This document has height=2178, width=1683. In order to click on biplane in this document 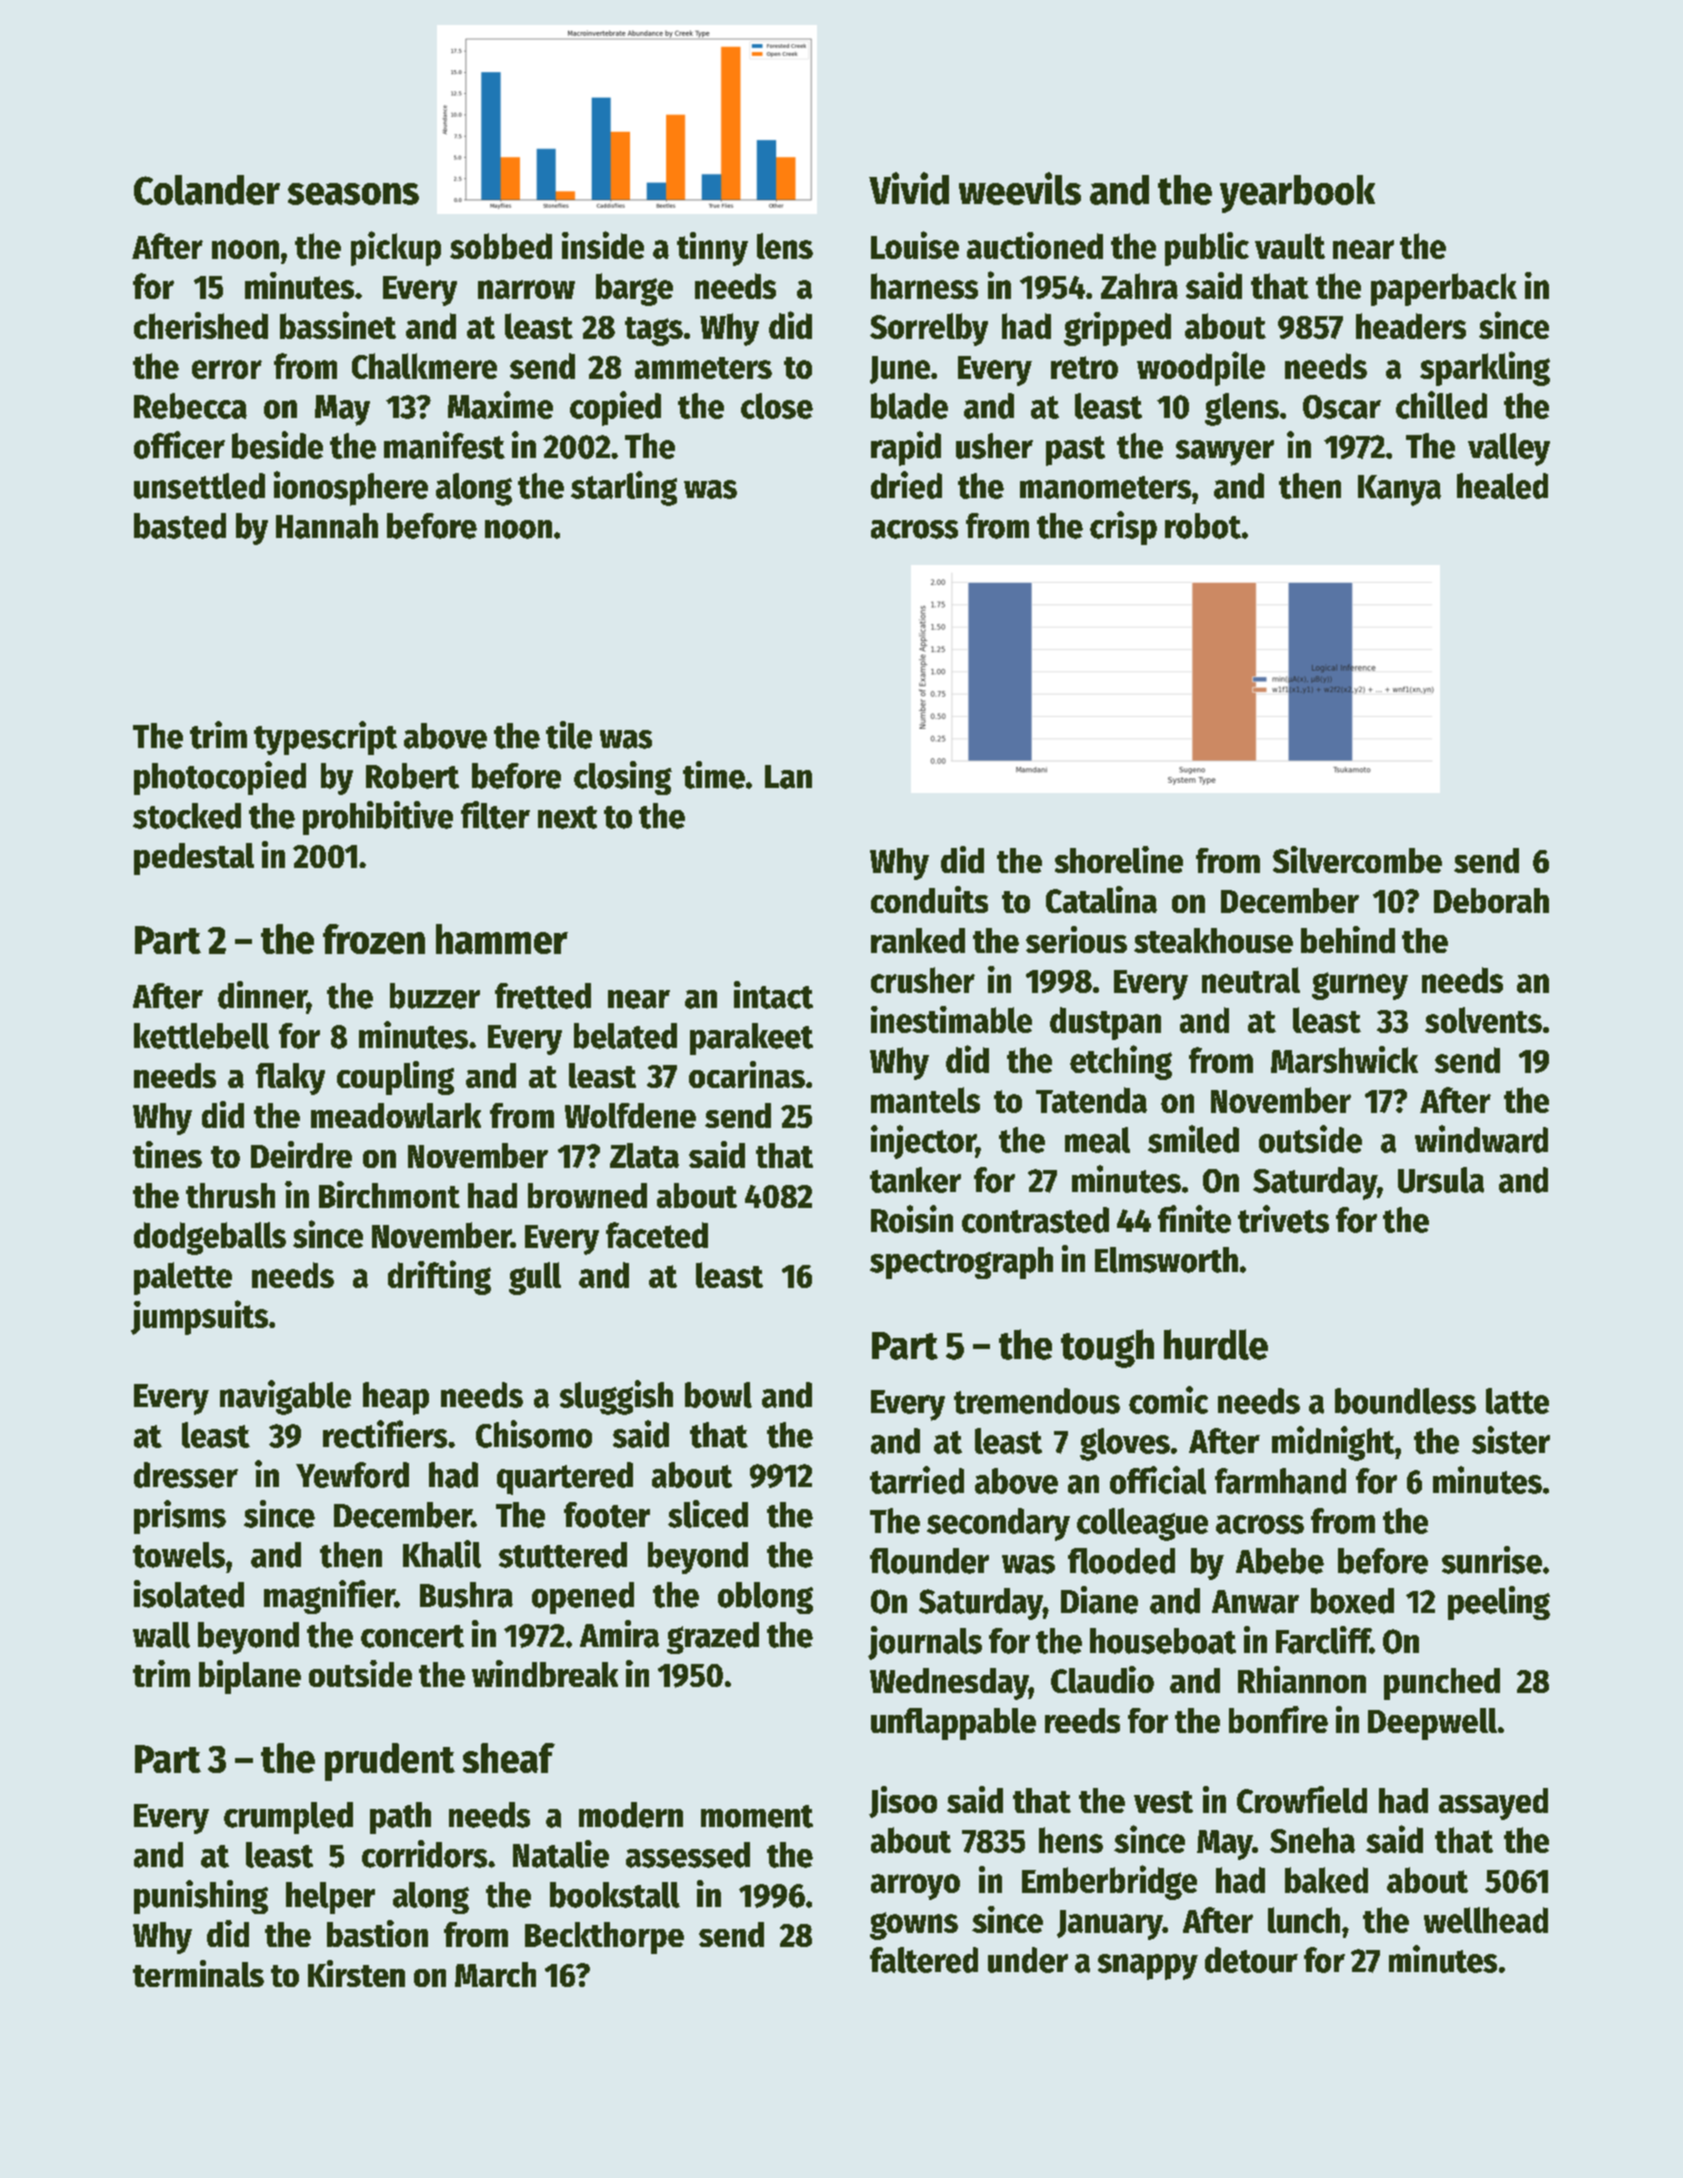, I will do `click(250, 1677)`.
